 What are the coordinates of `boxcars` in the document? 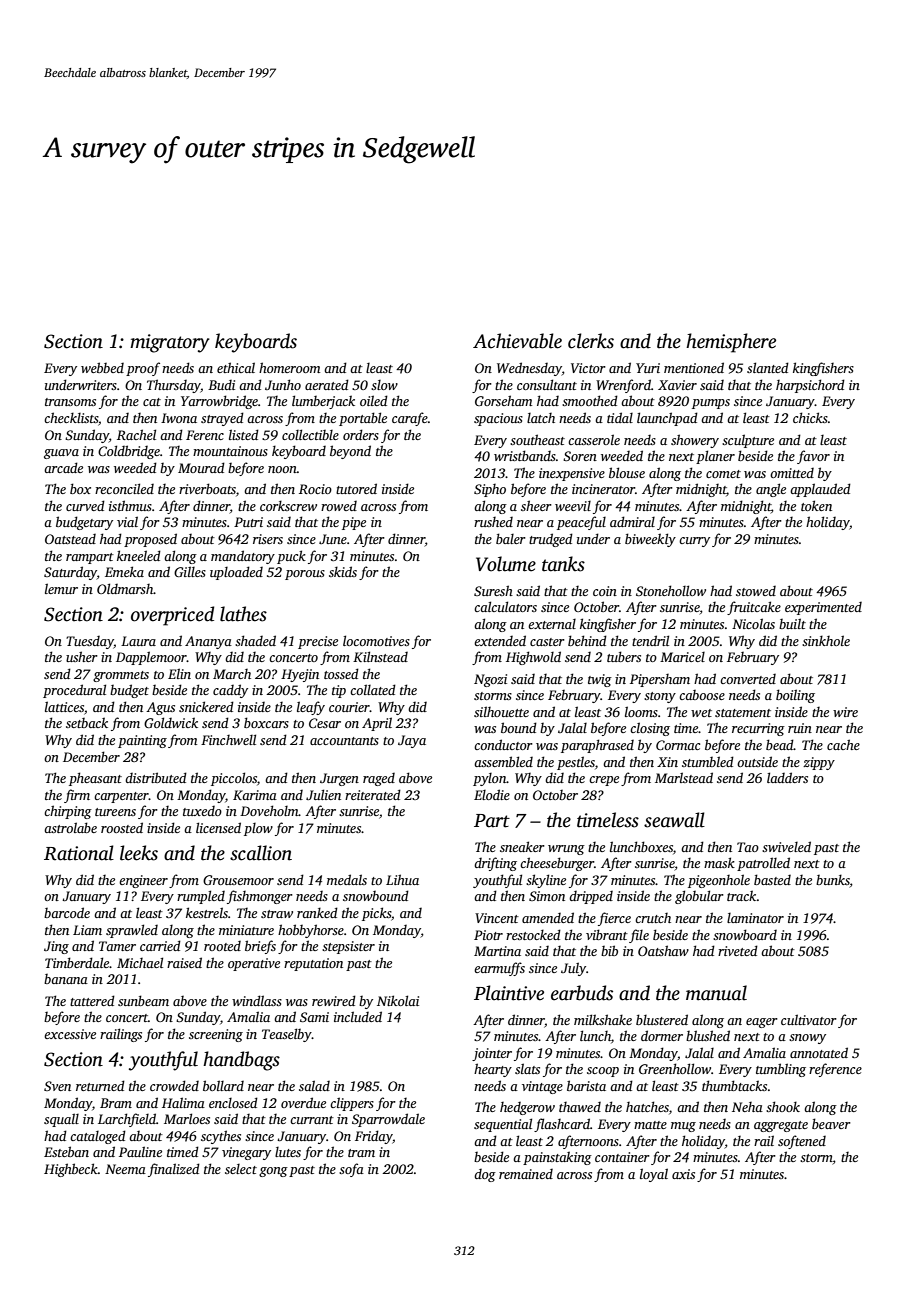 It's located at (266, 722).
